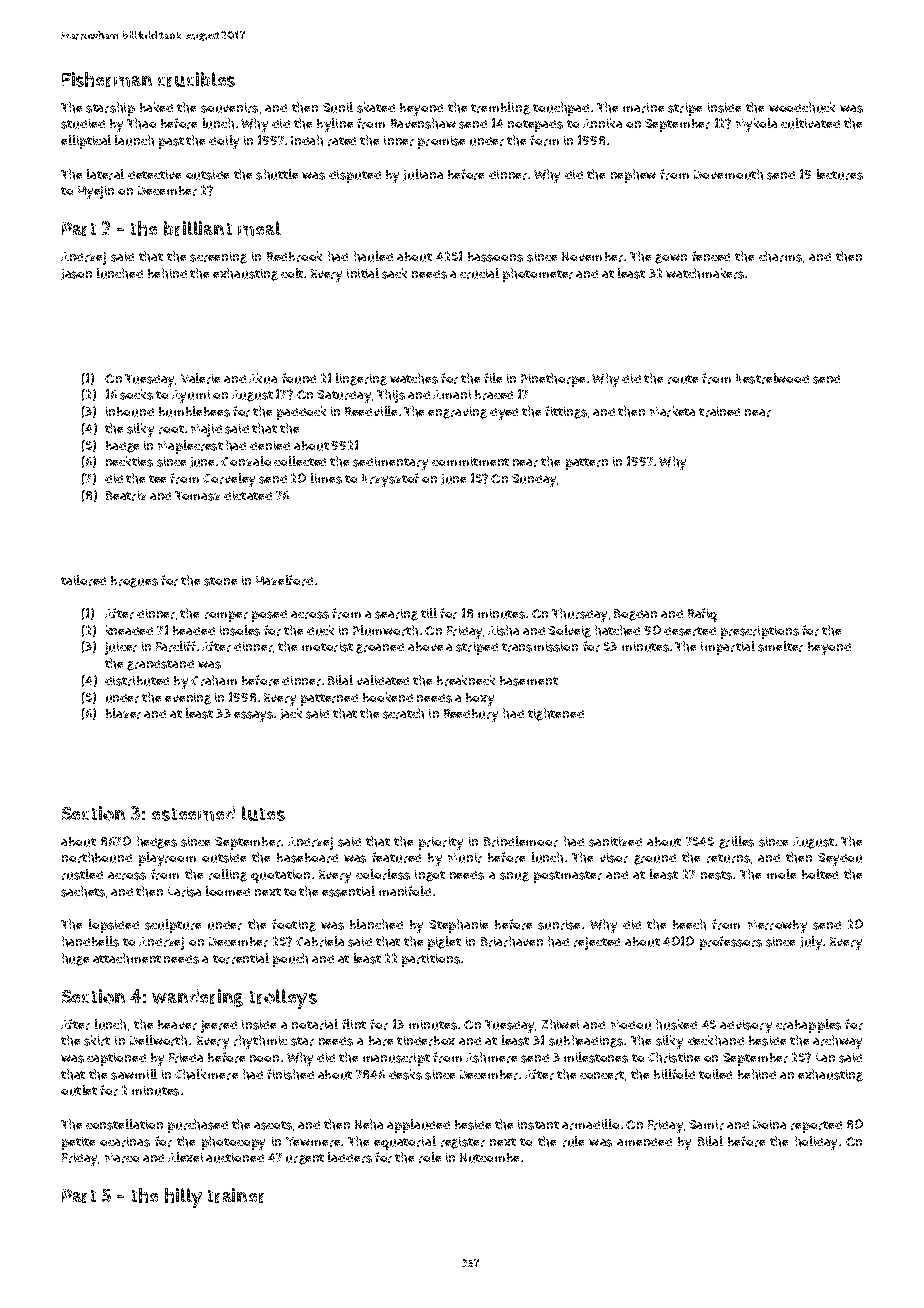 The height and width of the screenshot is (1308, 924). What do you see at coordinates (674, 1057) in the screenshot?
I see `Christine` at bounding box center [674, 1057].
